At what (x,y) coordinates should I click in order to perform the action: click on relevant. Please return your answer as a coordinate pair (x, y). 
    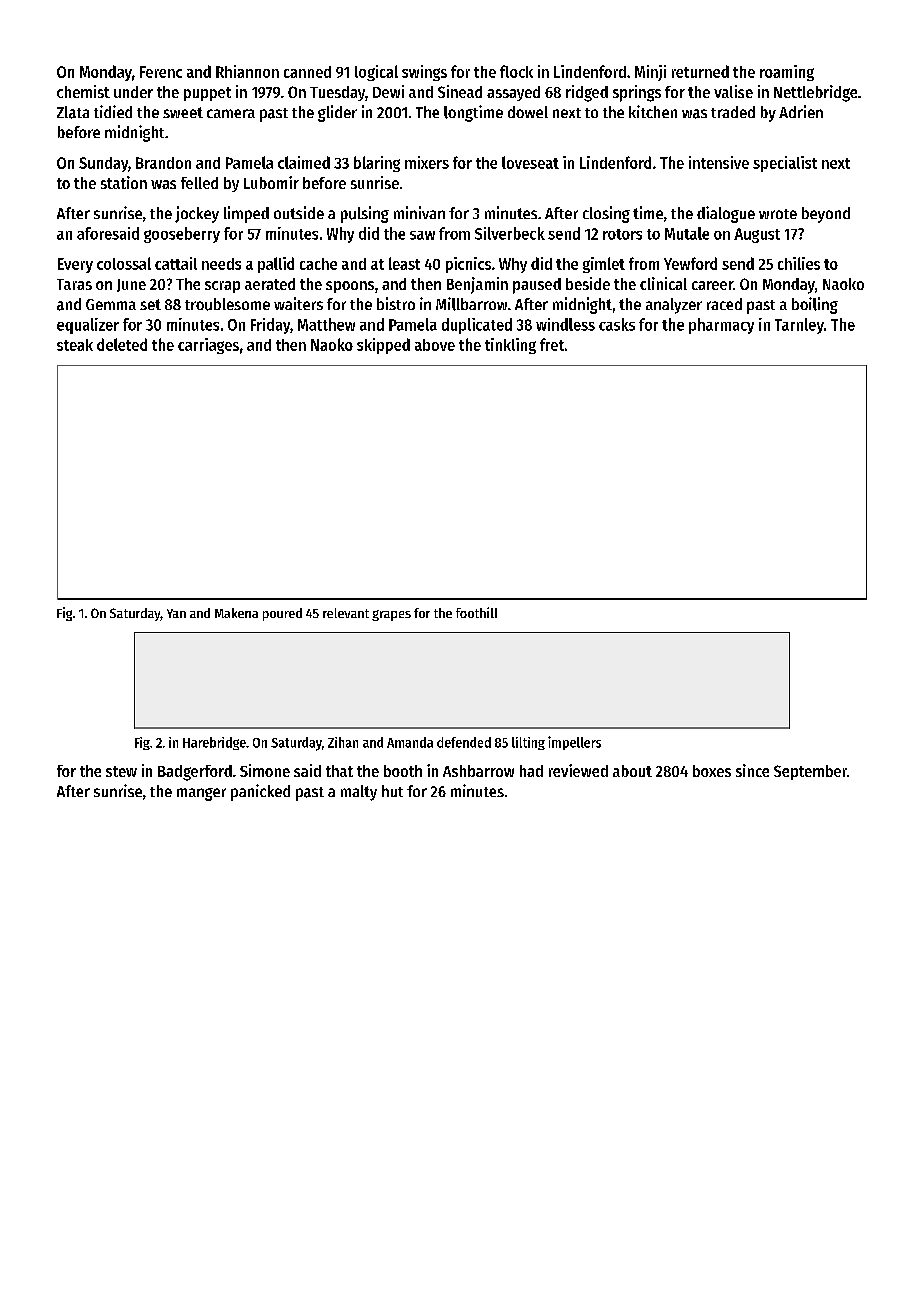
    Looking at the image, I should click on (346, 613).
